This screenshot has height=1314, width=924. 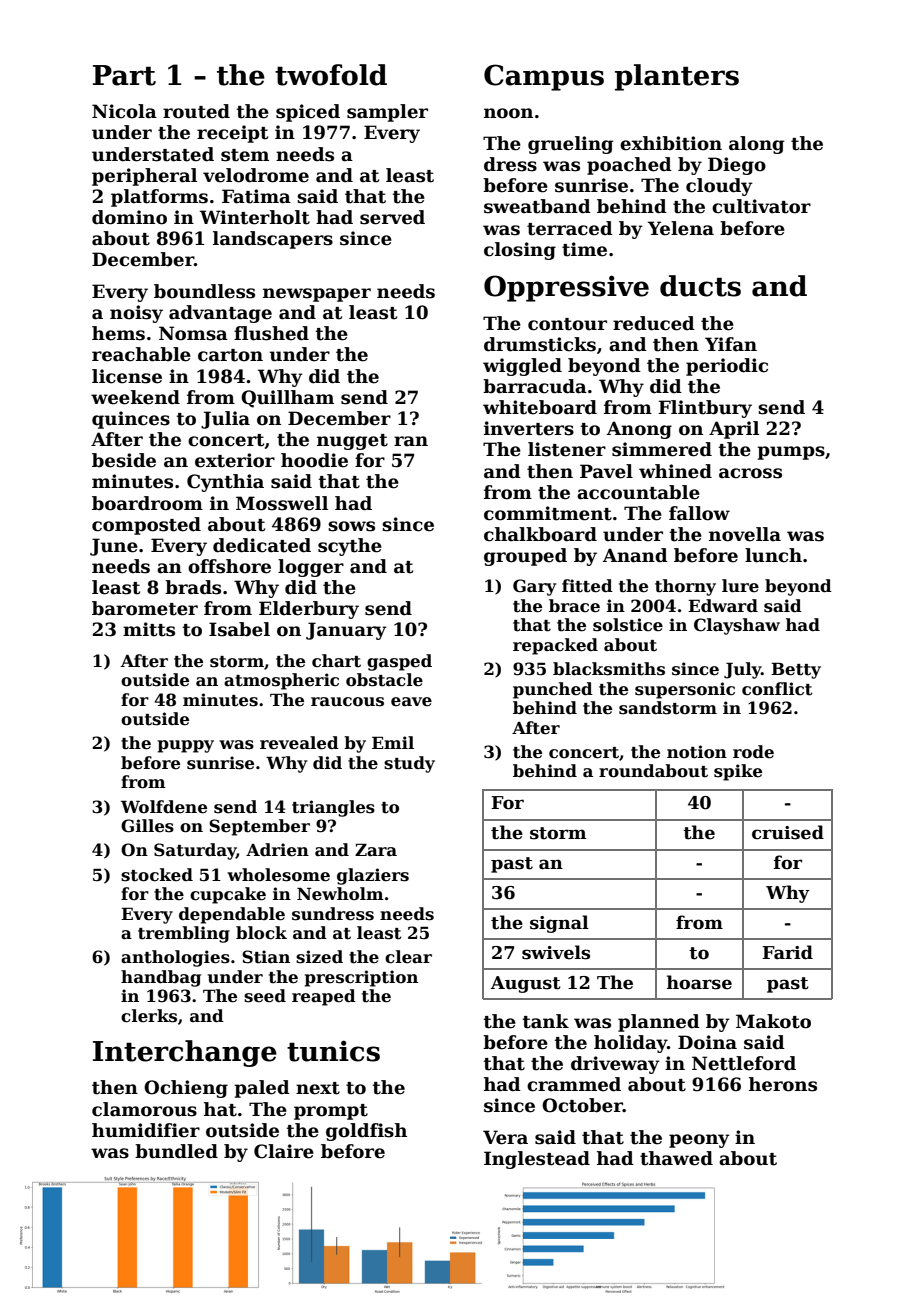 What do you see at coordinates (677, 77) in the screenshot?
I see `planters` at bounding box center [677, 77].
